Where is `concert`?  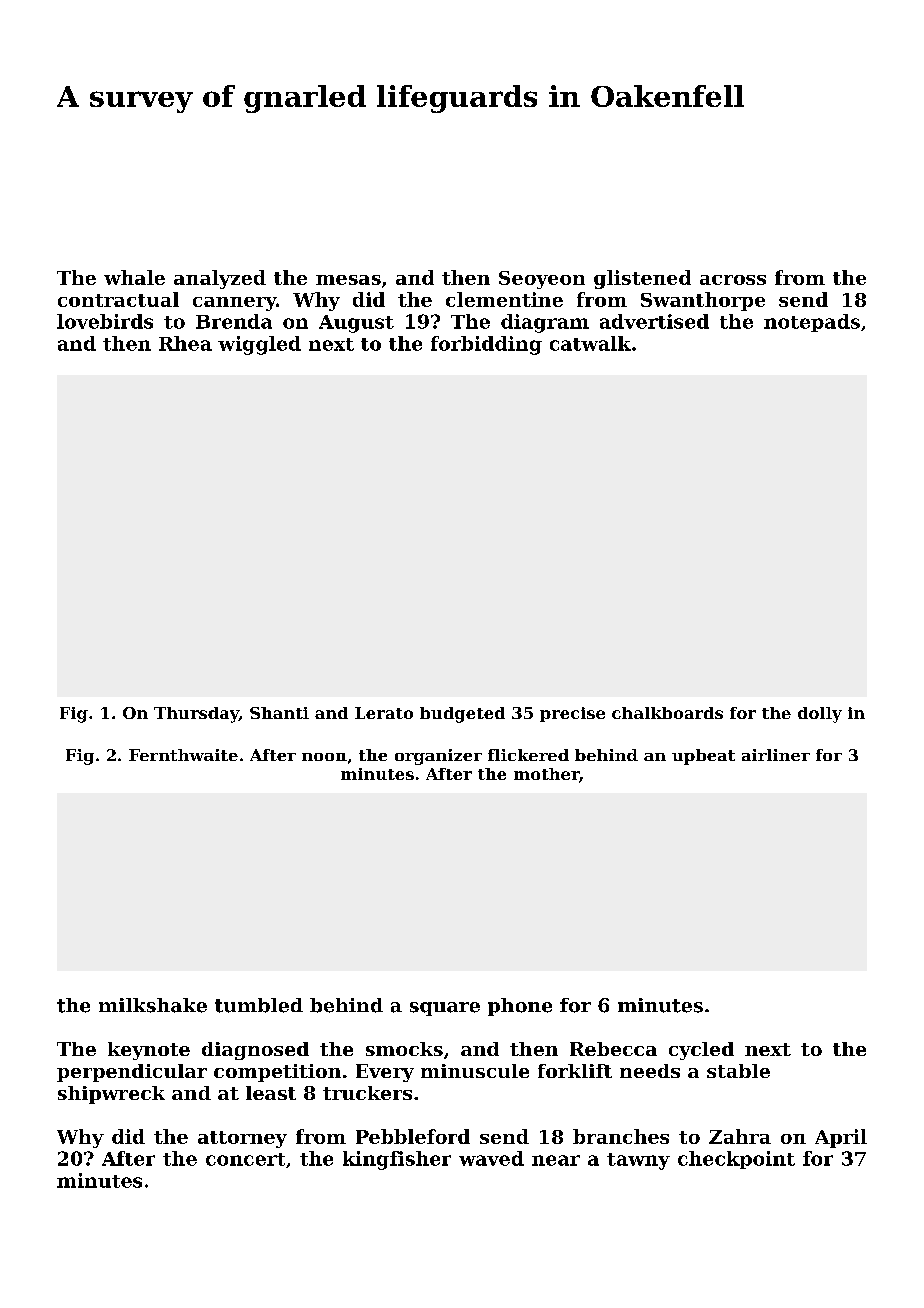
concert is located at coordinates (245, 1159).
